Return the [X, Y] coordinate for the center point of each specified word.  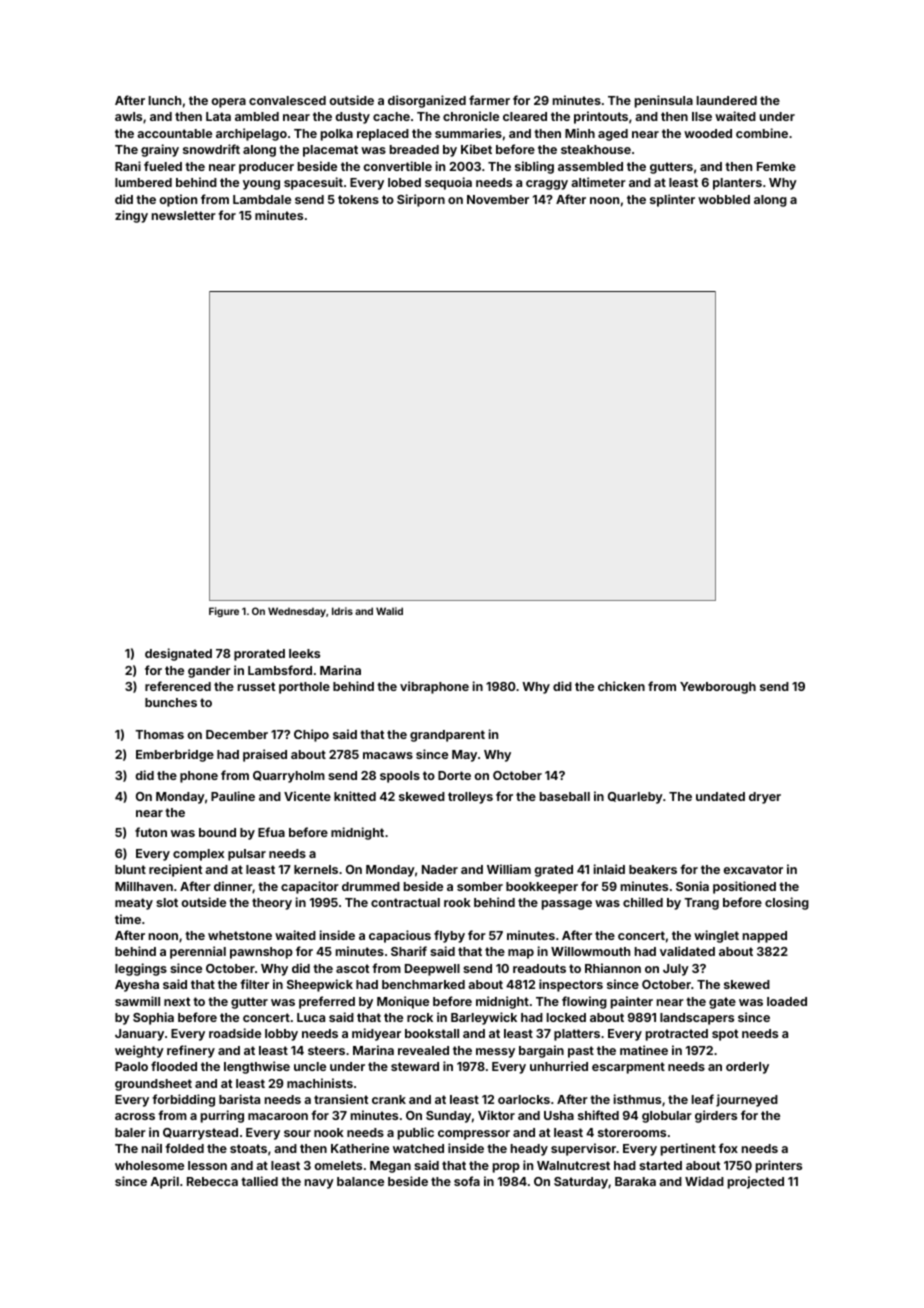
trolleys [470, 798]
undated [720, 796]
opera [228, 103]
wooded [708, 133]
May [464, 756]
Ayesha [137, 986]
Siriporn [421, 200]
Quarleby [635, 798]
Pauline [233, 796]
